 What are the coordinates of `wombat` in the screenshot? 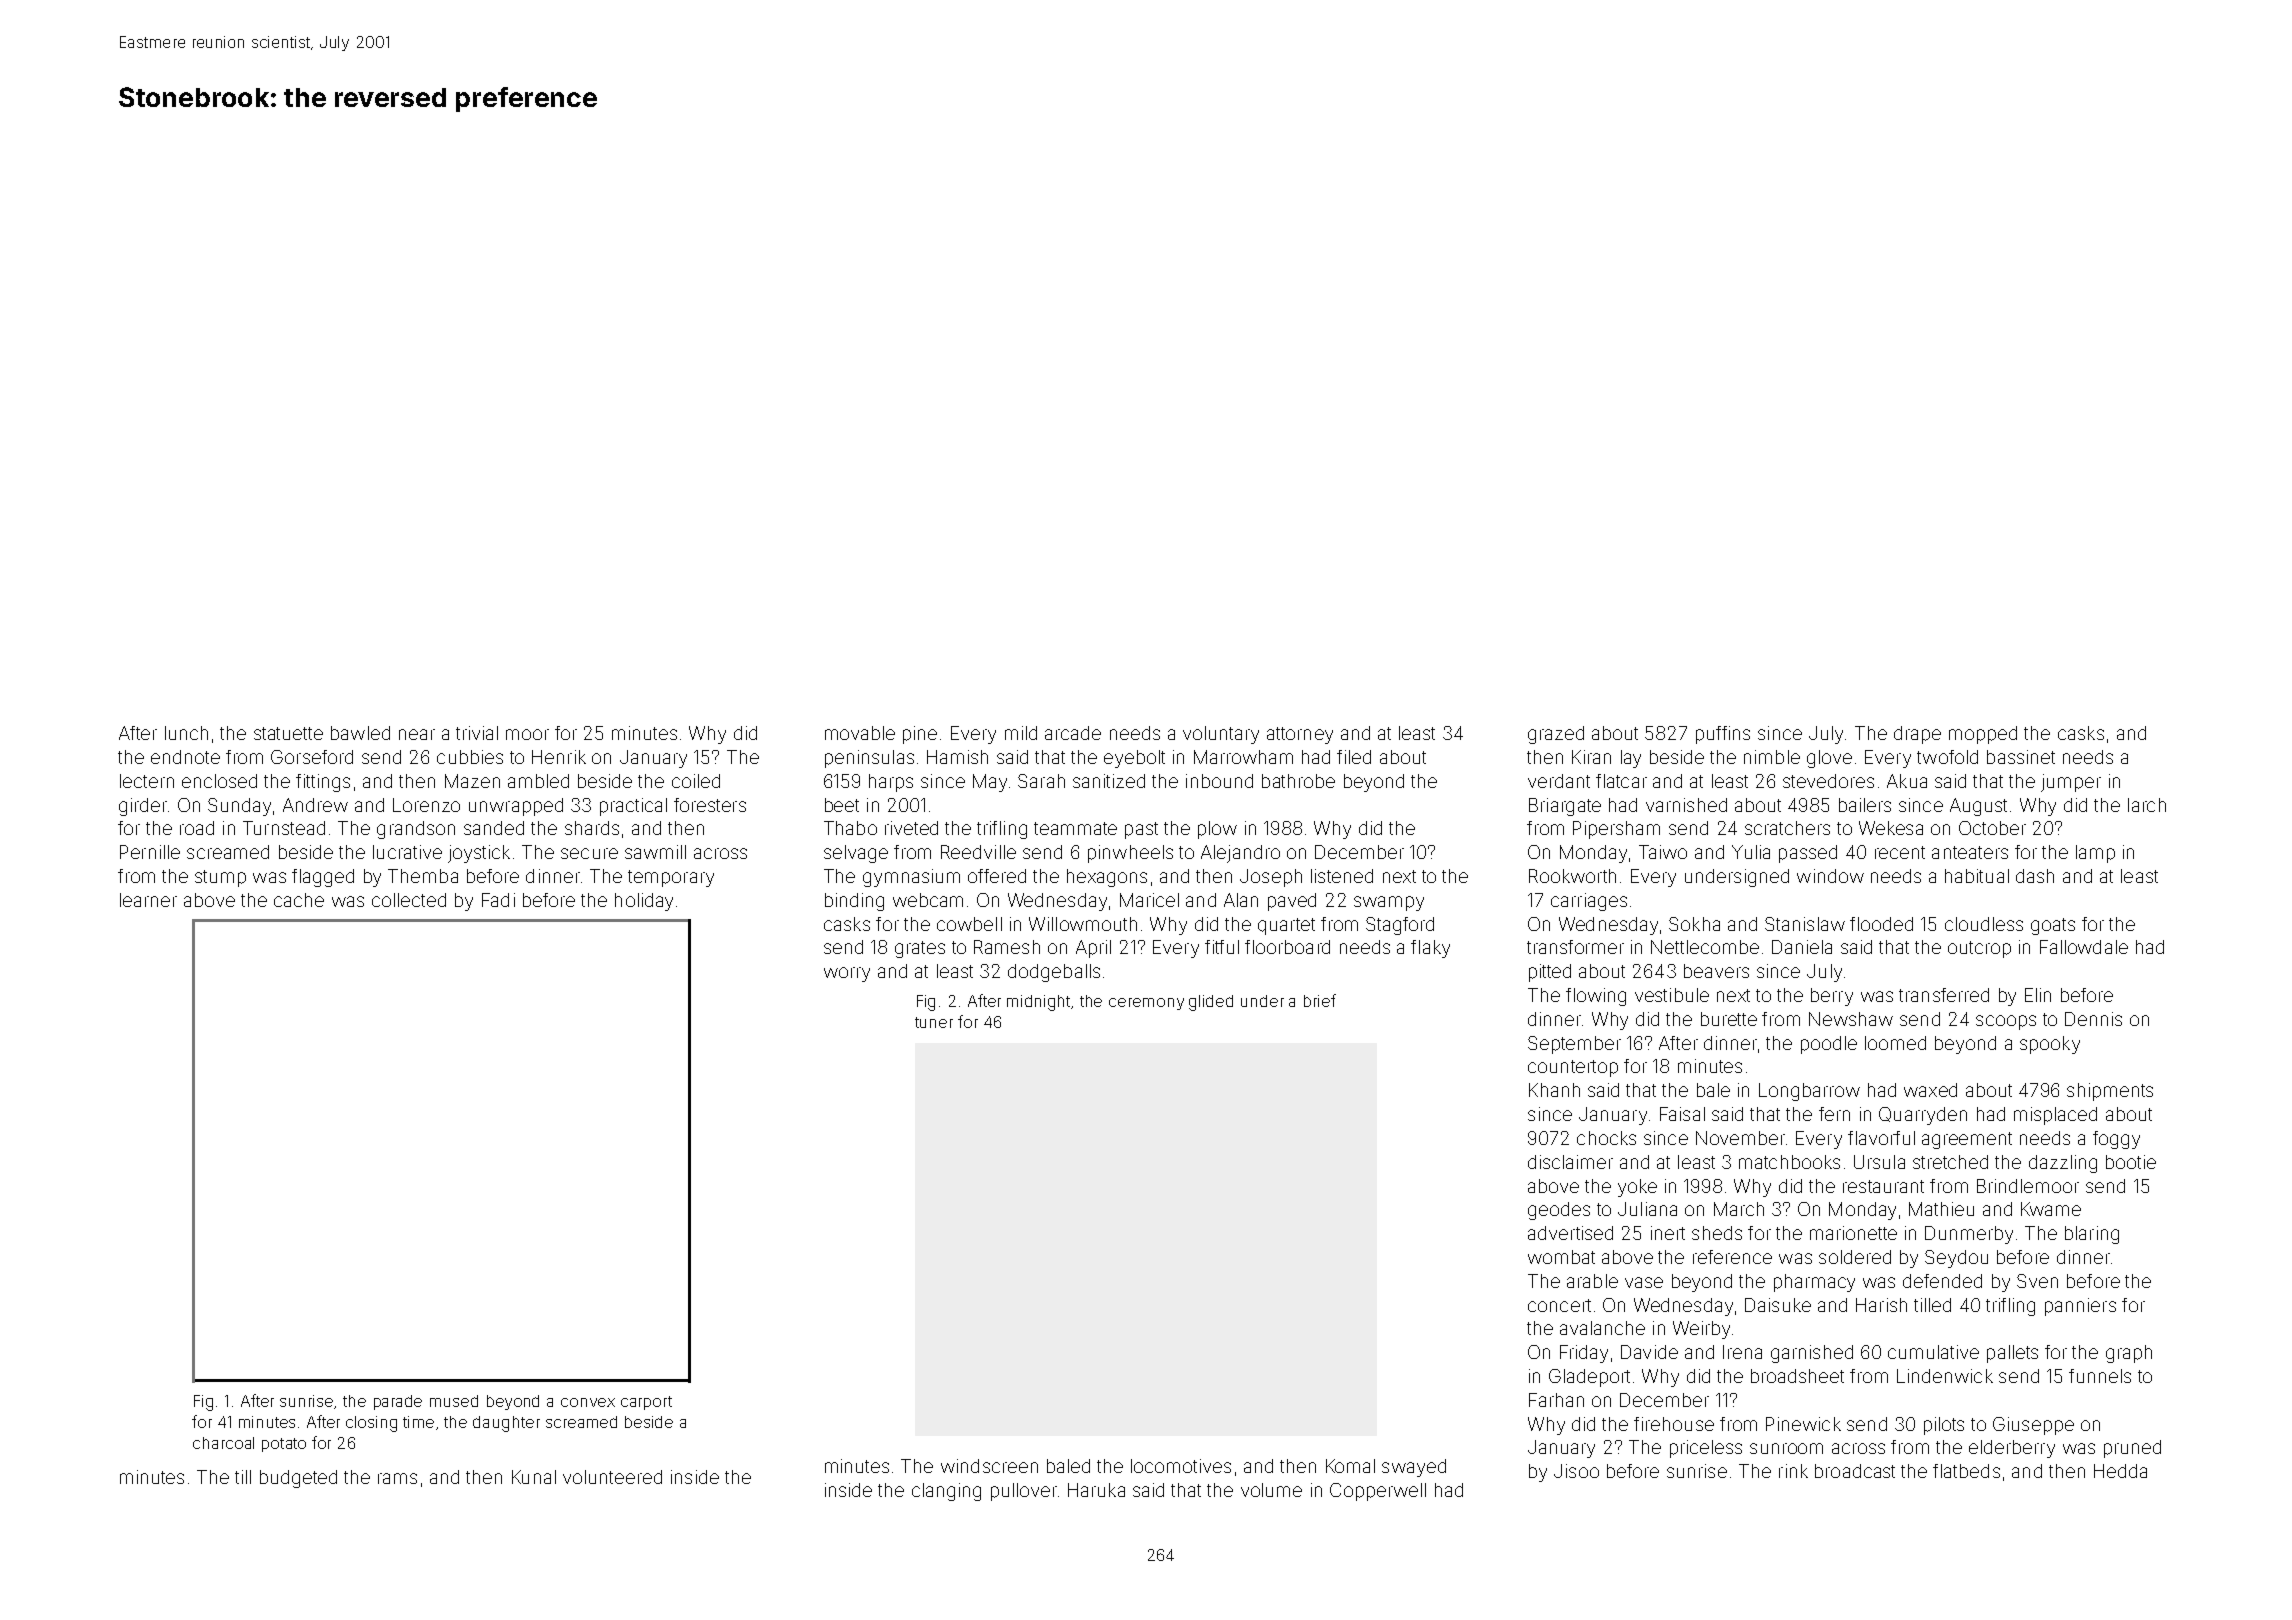 It's located at (1561, 1257).
